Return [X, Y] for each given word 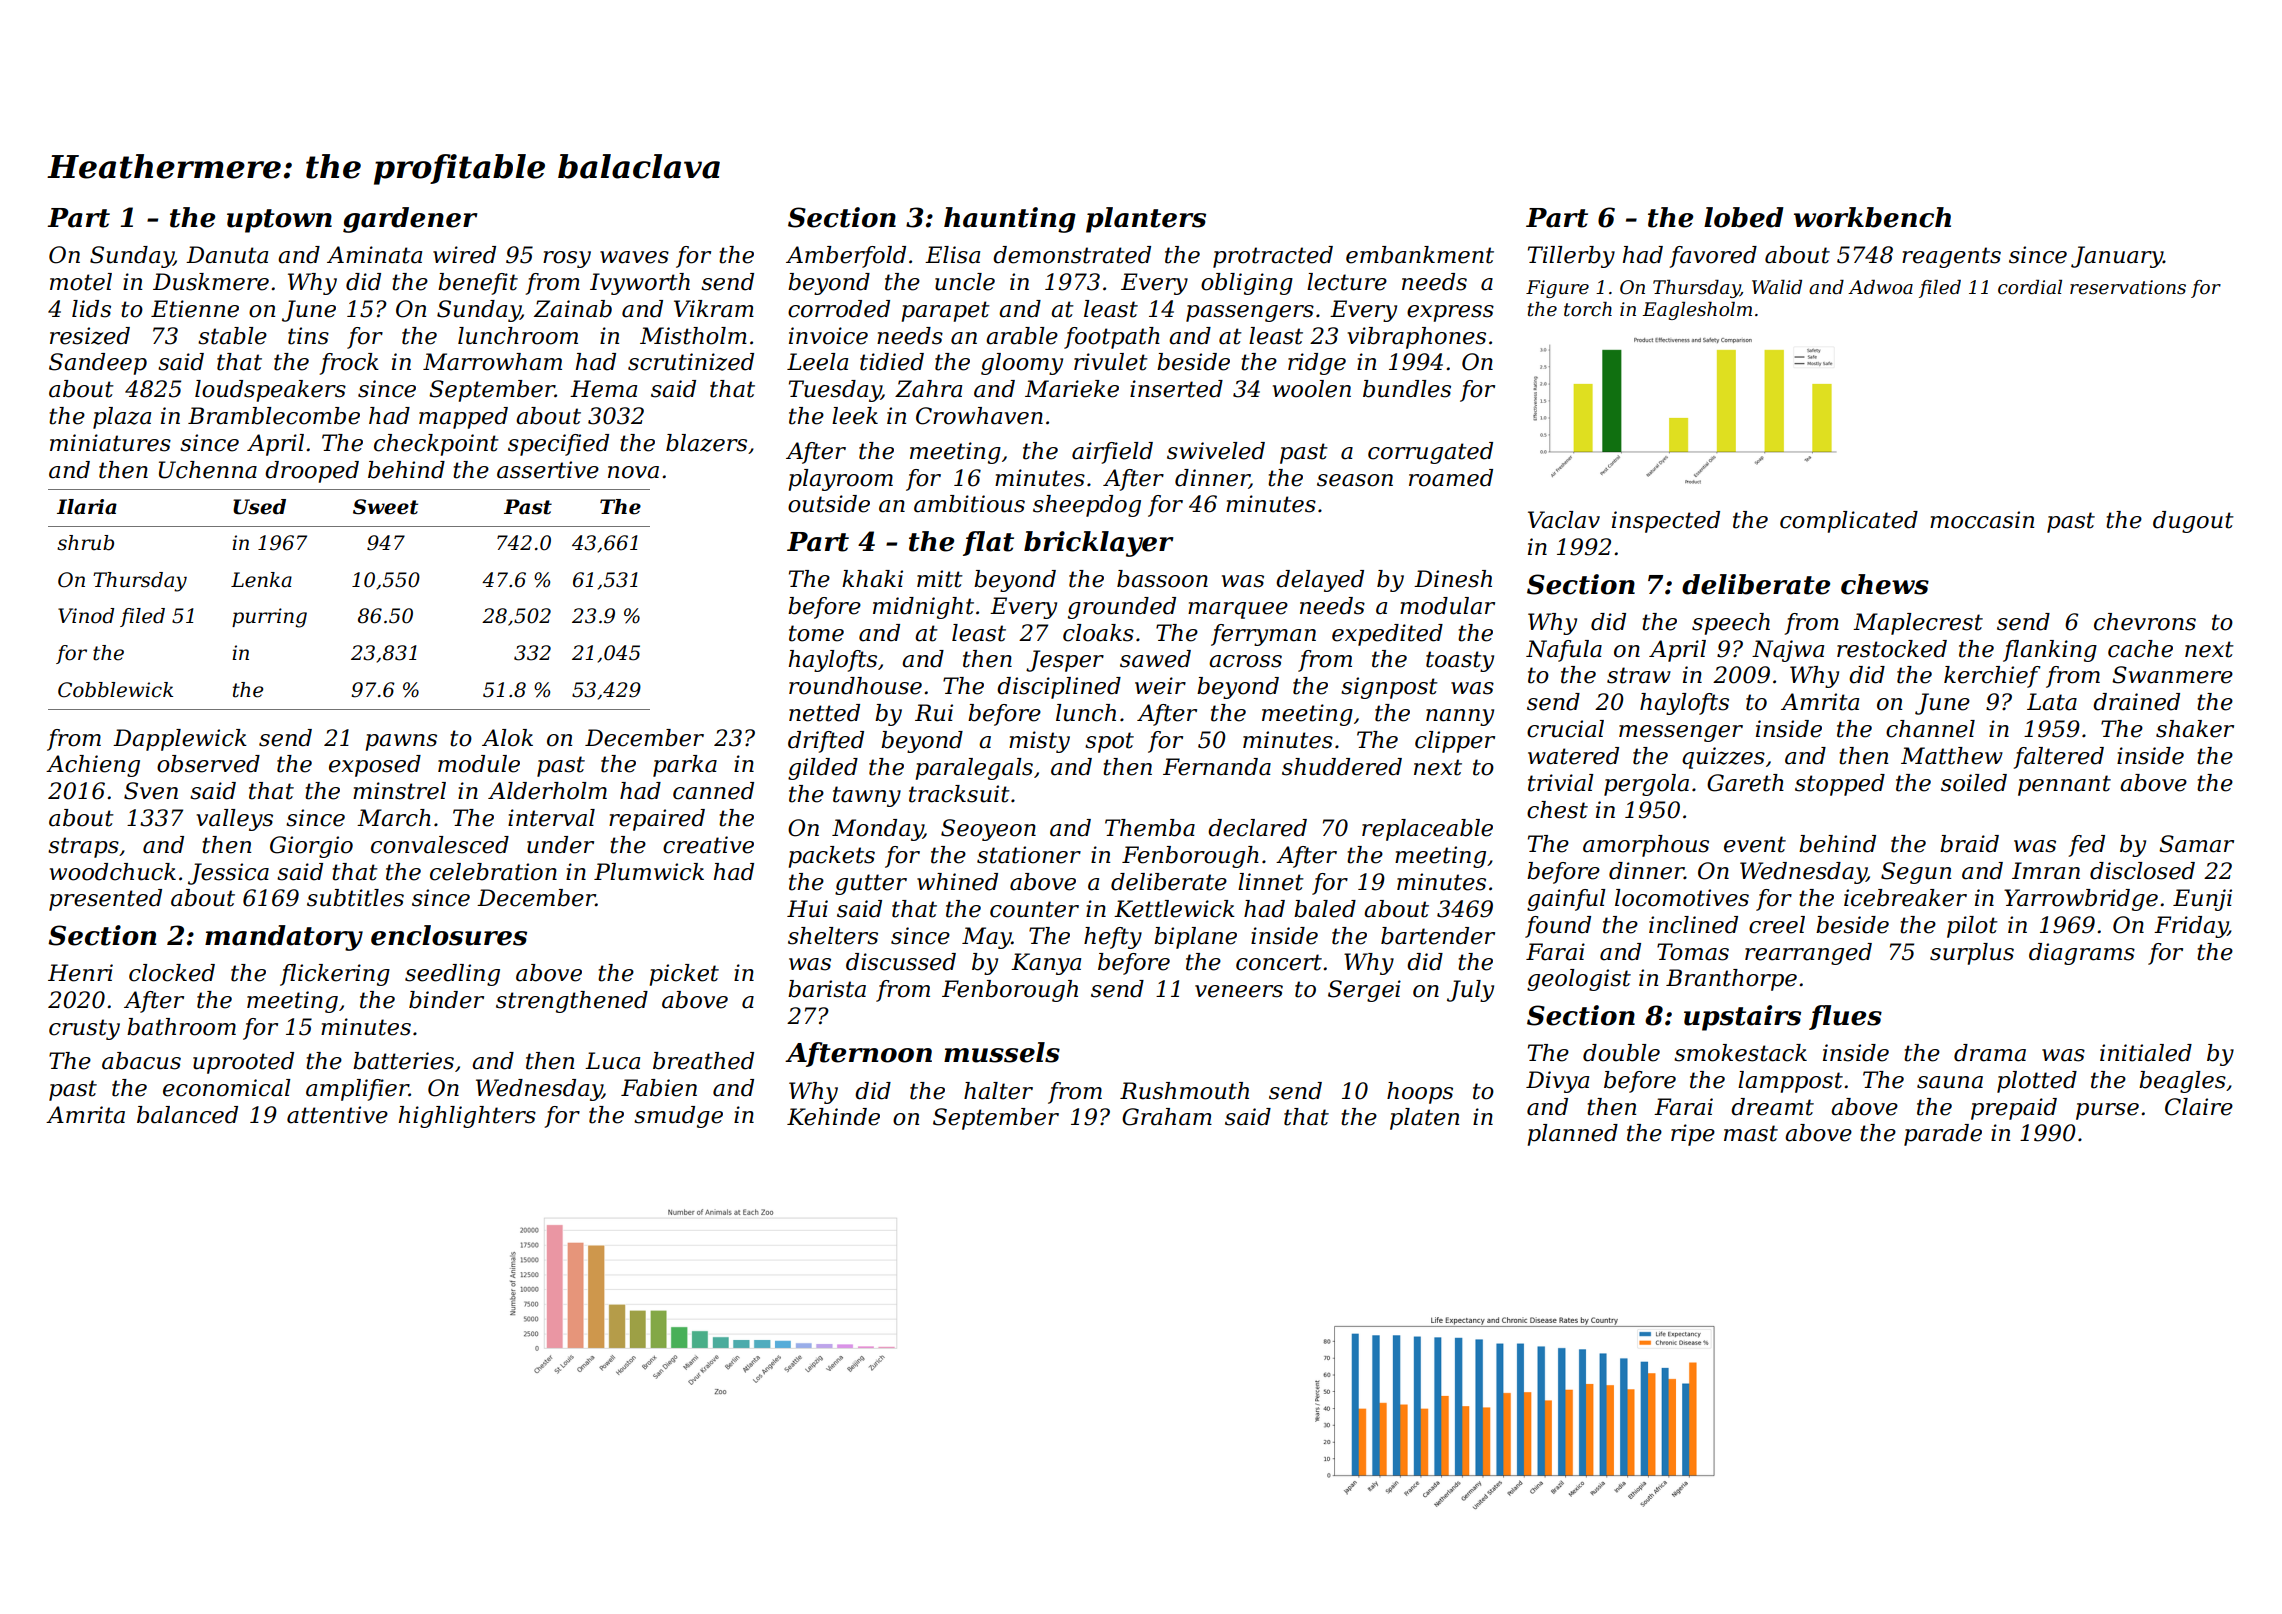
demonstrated [1072, 255]
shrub [85, 543]
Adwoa [1880, 287]
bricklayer [1099, 544]
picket [684, 975]
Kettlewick [1174, 909]
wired [464, 255]
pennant [2064, 785]
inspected [1666, 522]
